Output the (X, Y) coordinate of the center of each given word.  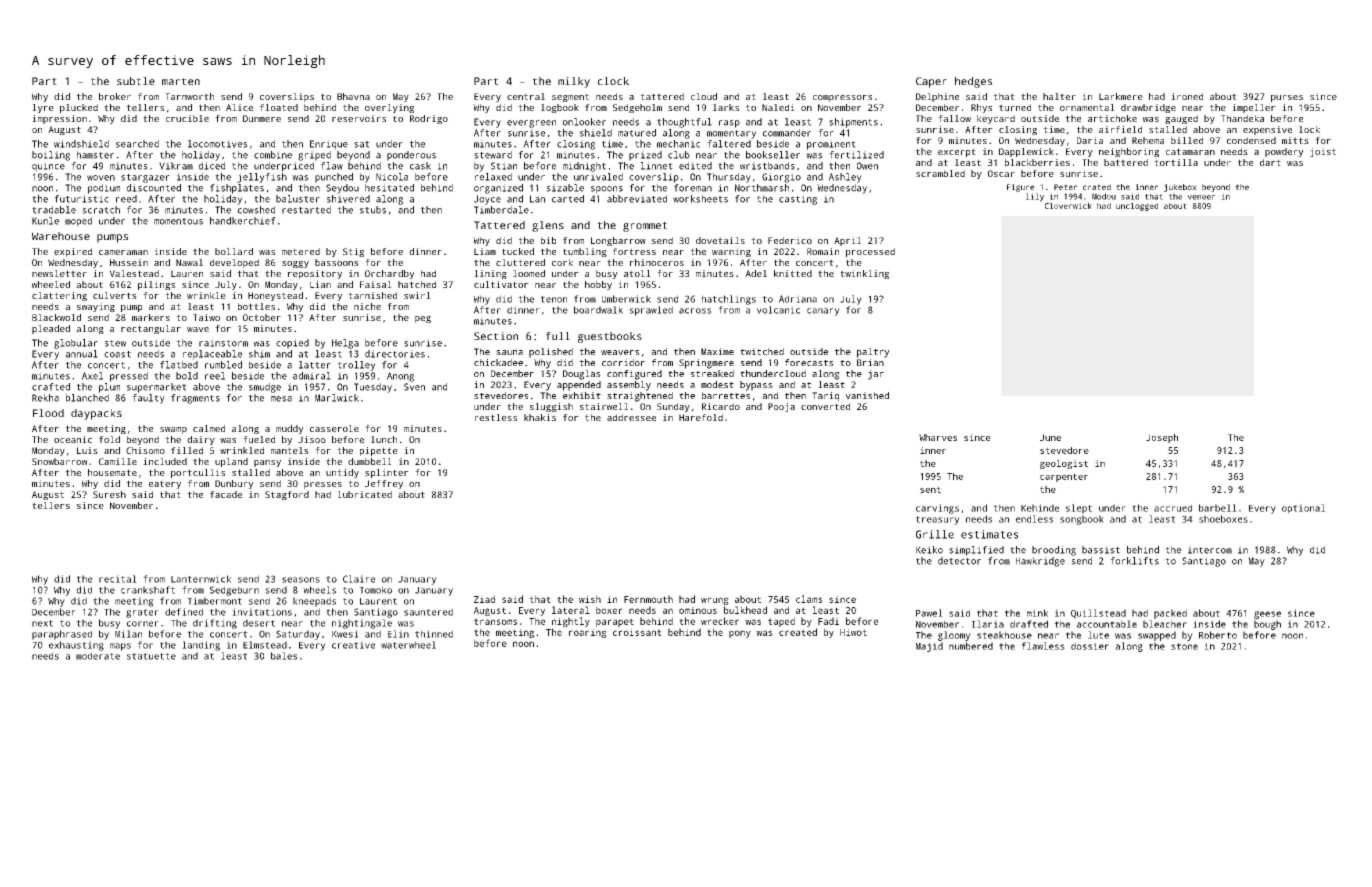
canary (823, 312)
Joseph (1162, 438)
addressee (631, 417)
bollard (234, 251)
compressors (842, 98)
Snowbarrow (60, 461)
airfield (1120, 129)
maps (120, 647)
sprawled (651, 311)
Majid (929, 647)
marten (181, 81)
